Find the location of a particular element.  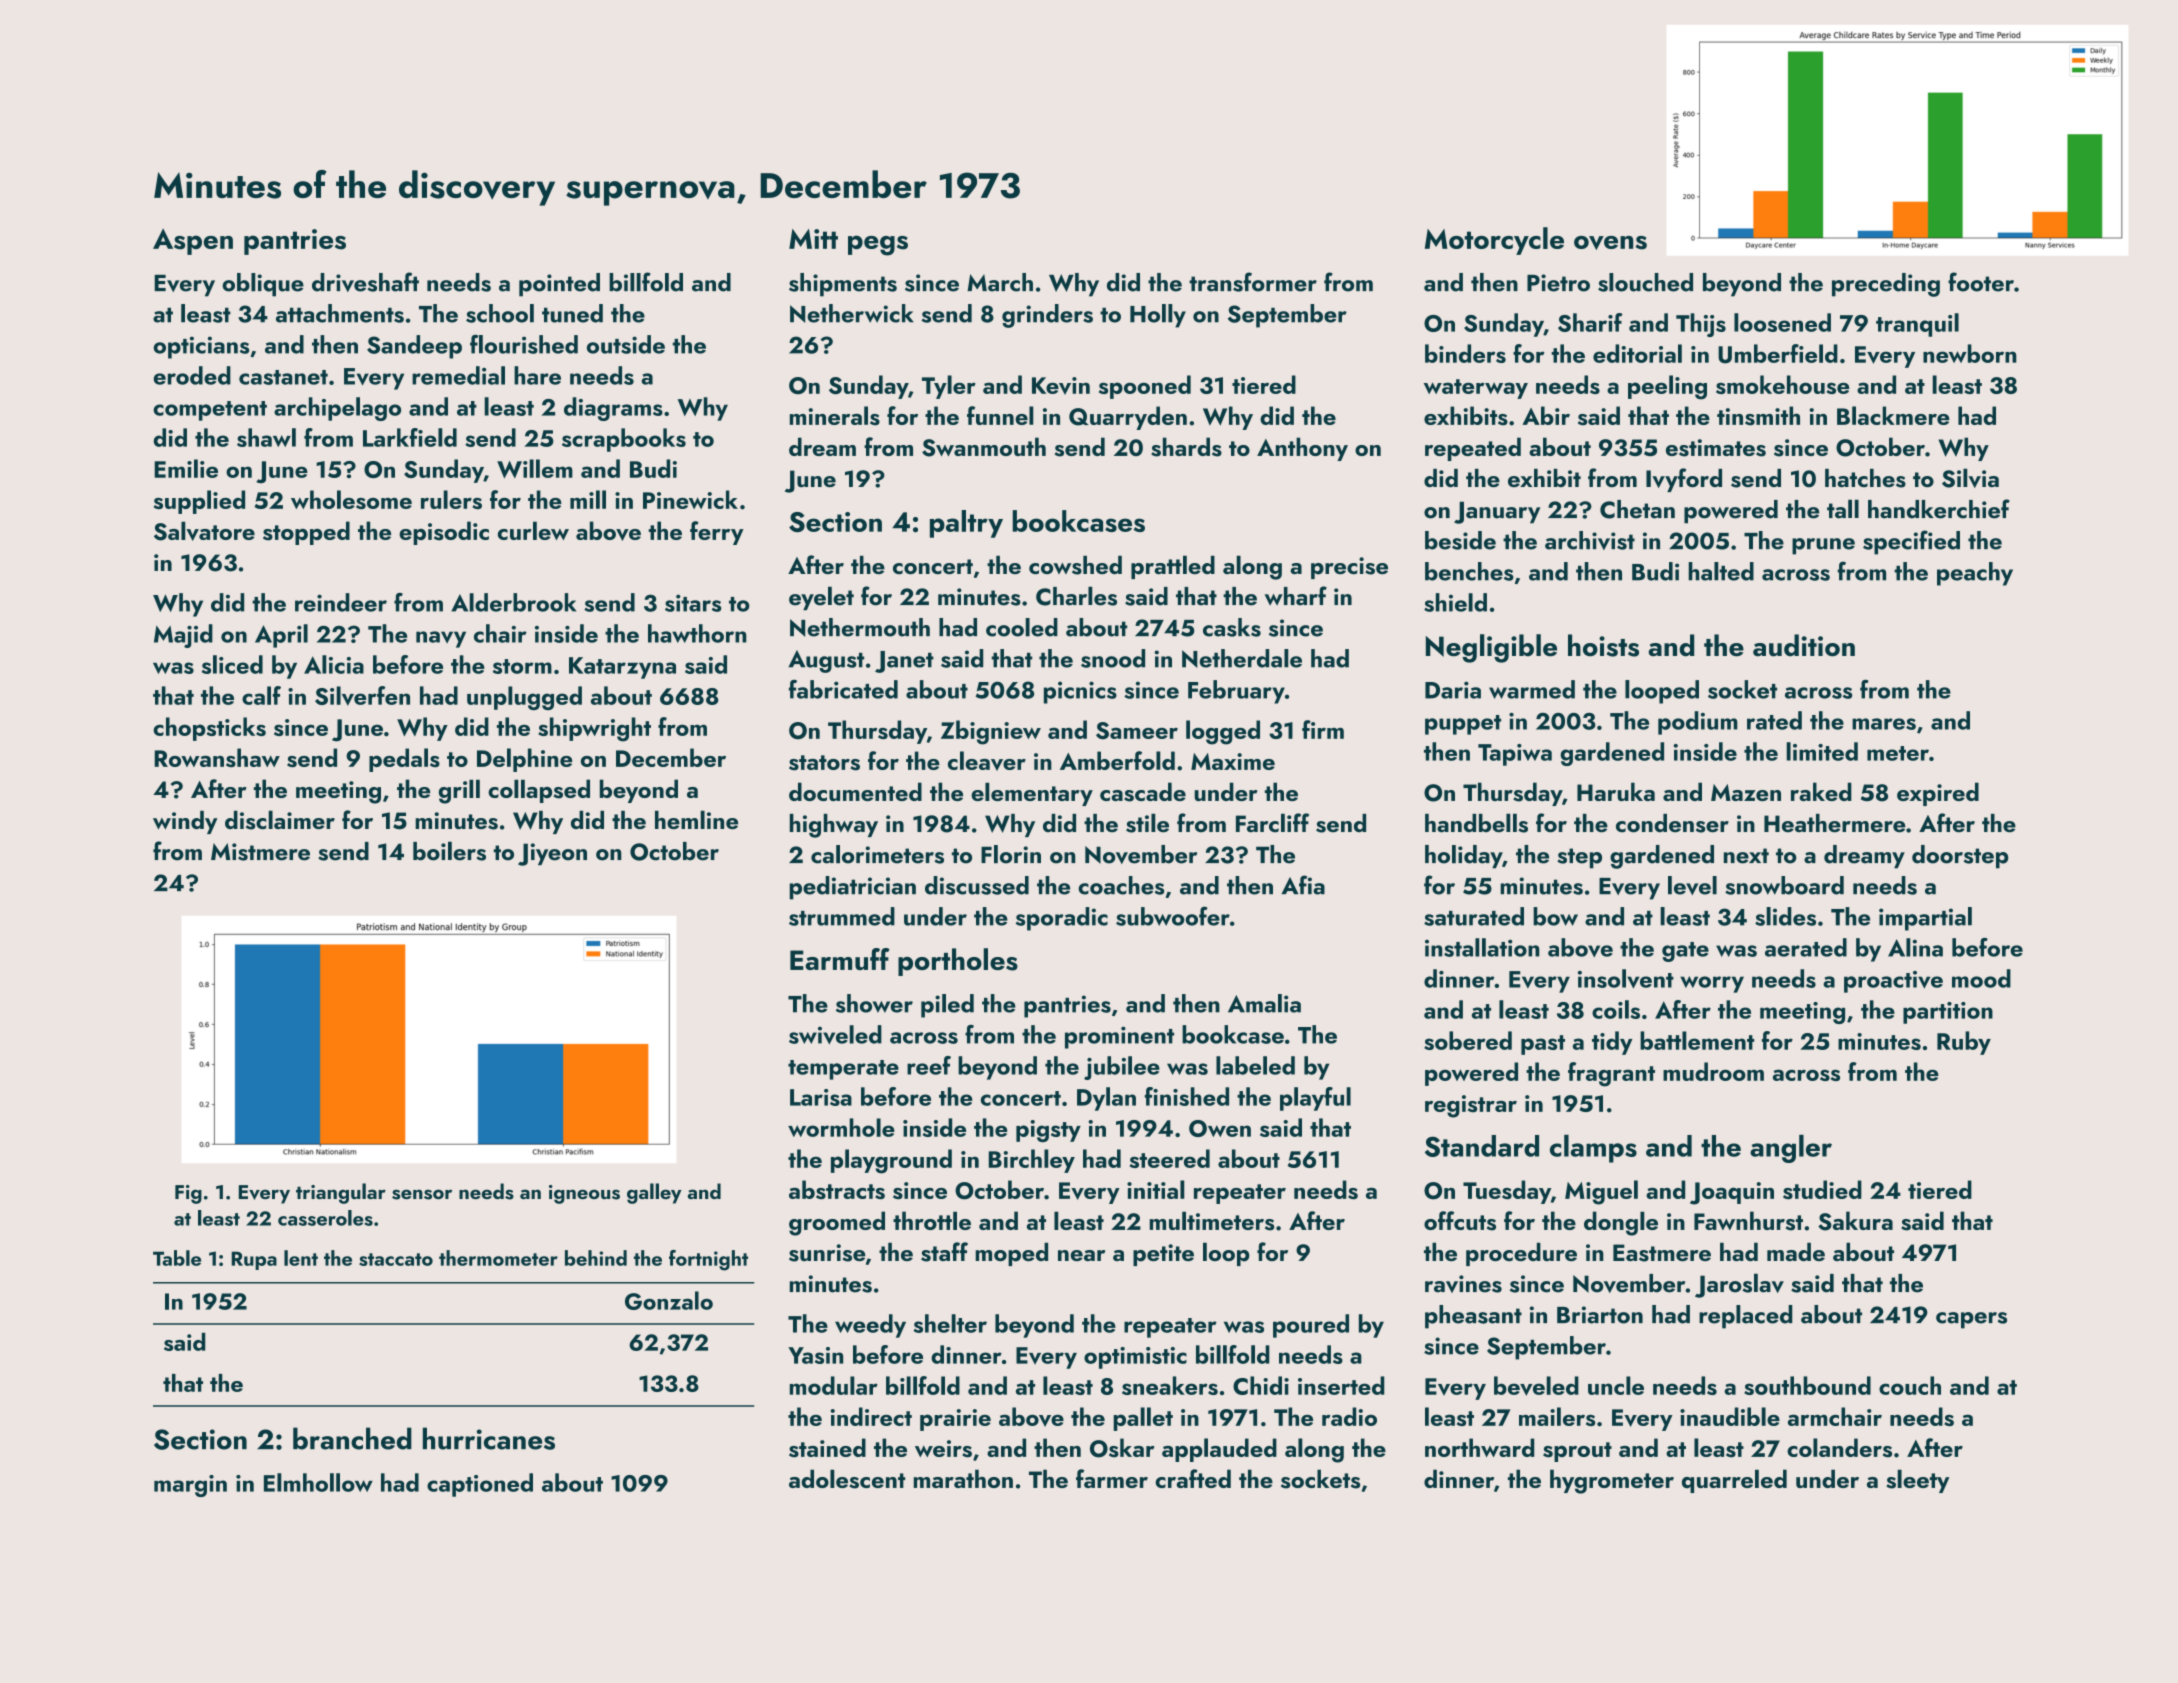

shield is located at coordinates (1455, 602).
